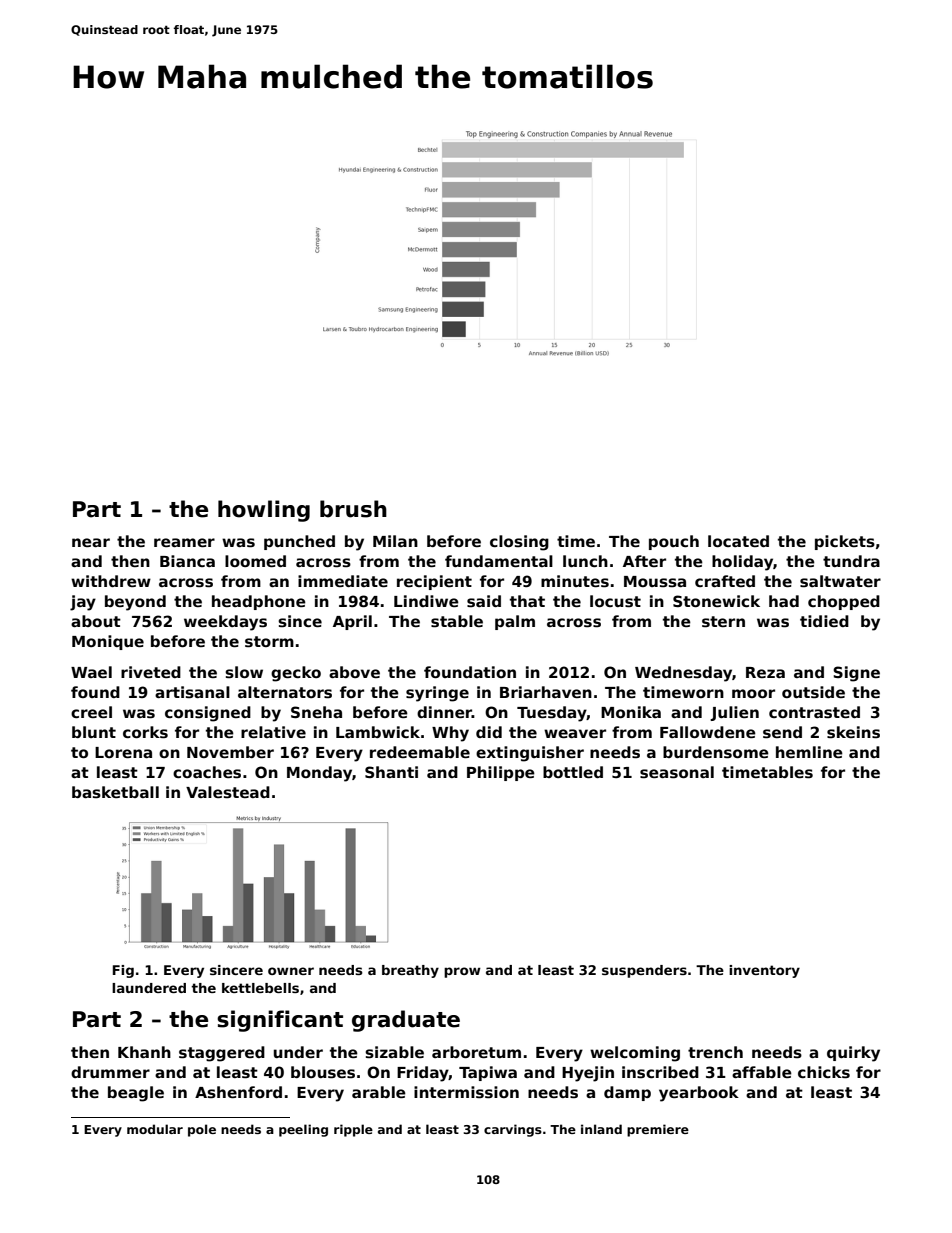  Describe the element at coordinates (391, 772) in the image. I see `Shanti` at that location.
